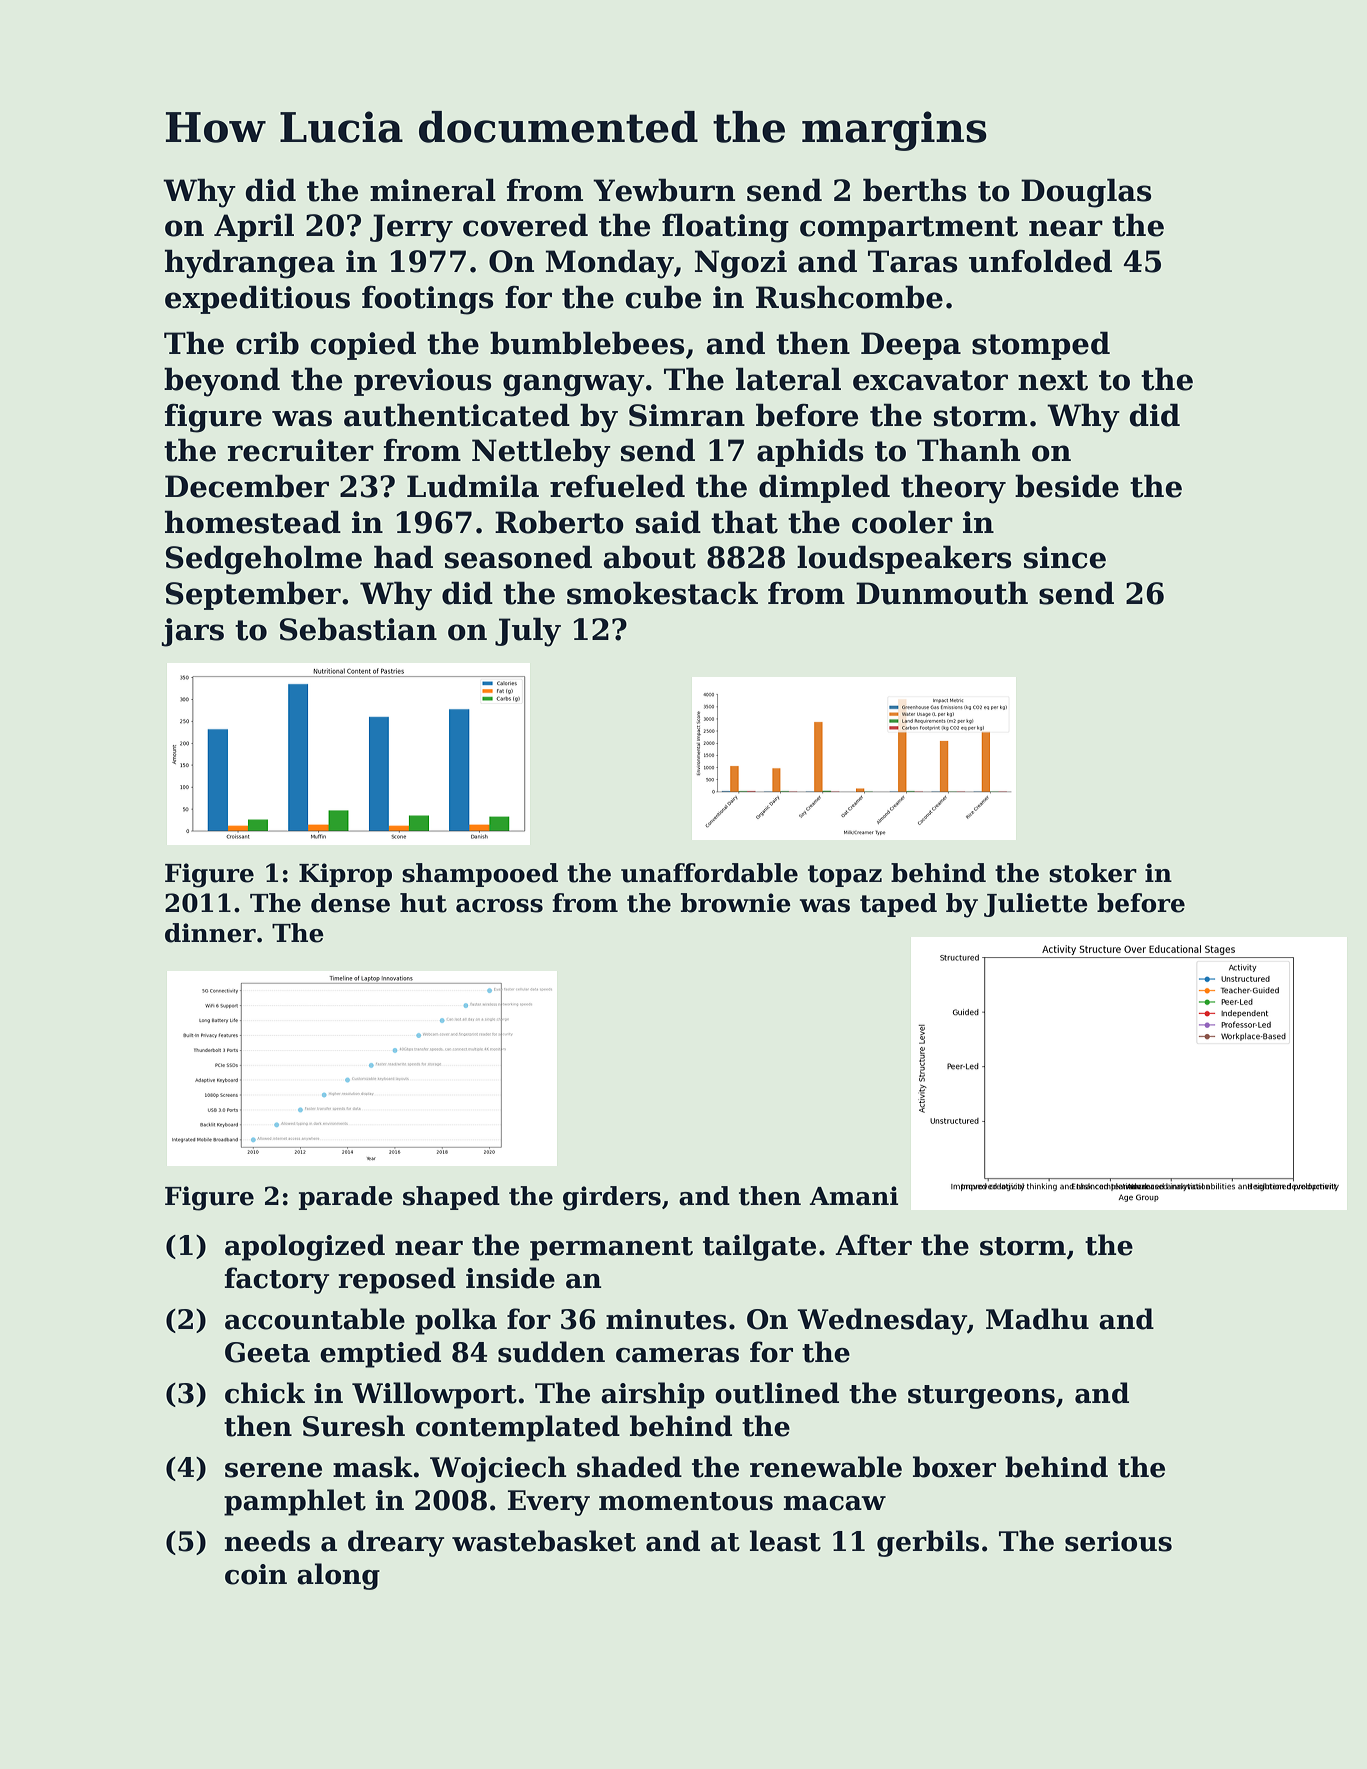 The height and width of the page is (1769, 1367). I want to click on brownie, so click(736, 903).
